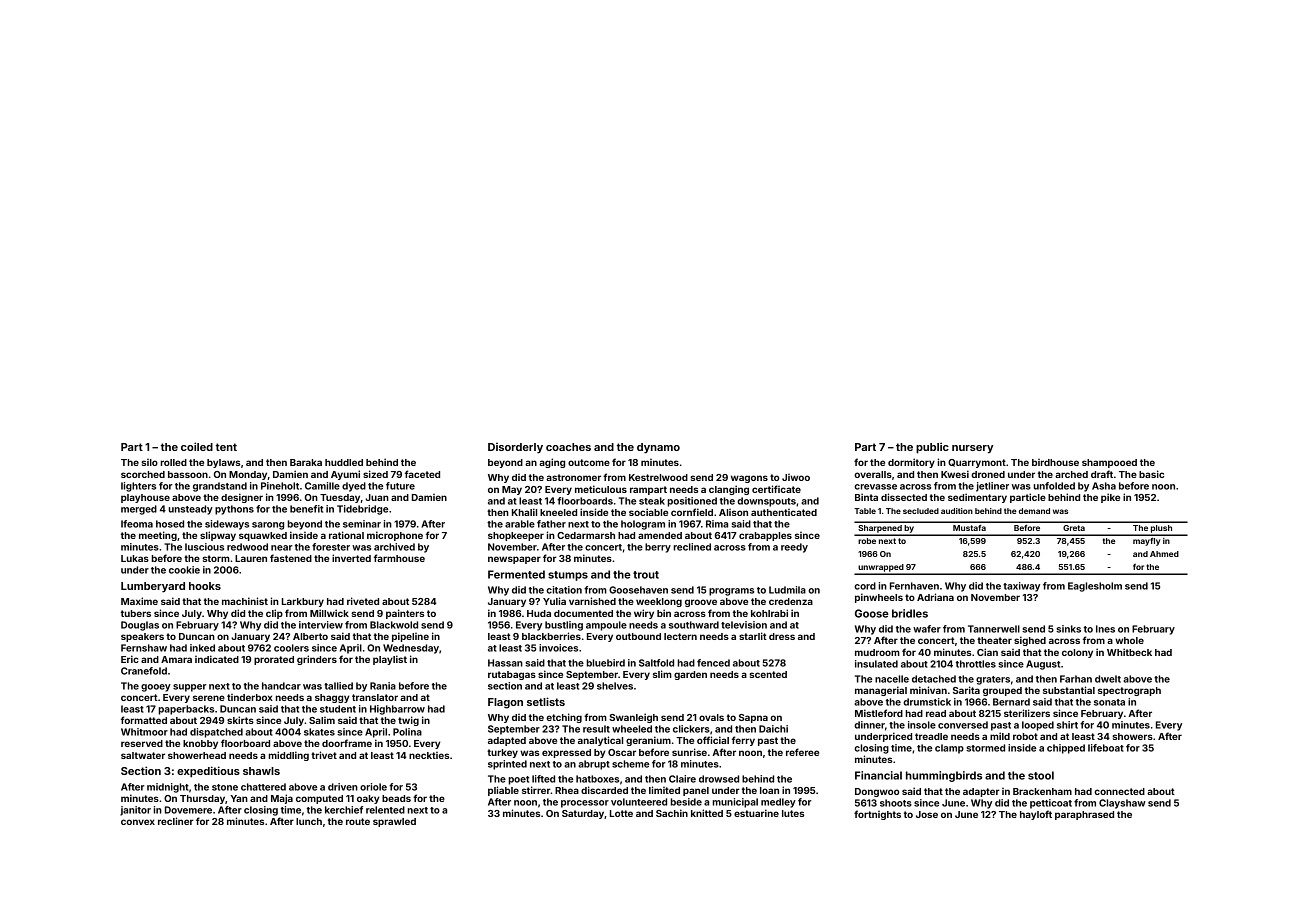  I want to click on southward, so click(694, 625).
